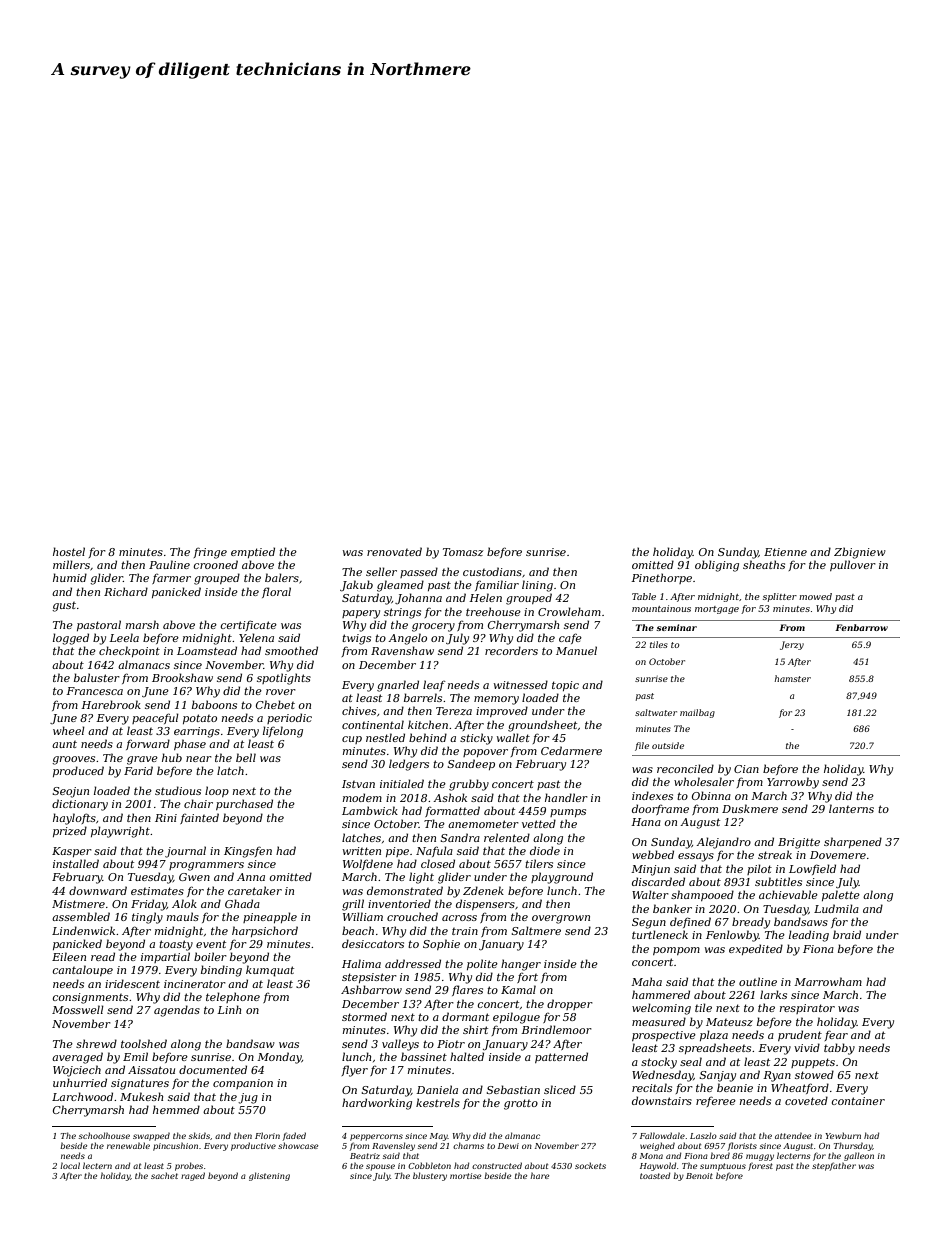 This screenshot has width=952, height=1233. I want to click on lanterns, so click(851, 808).
